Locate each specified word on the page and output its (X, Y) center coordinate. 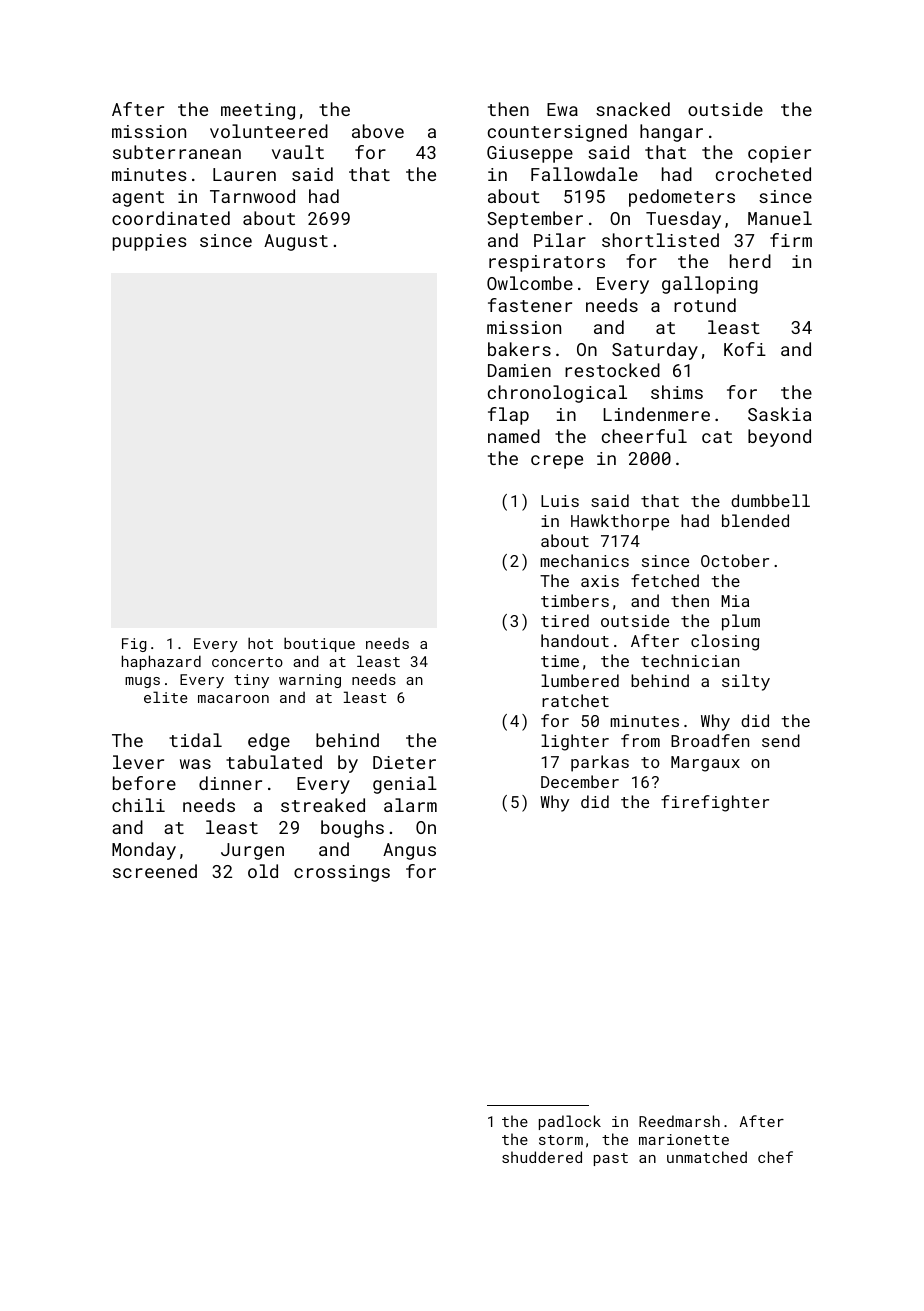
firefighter (715, 803)
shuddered (542, 1157)
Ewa (562, 109)
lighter (575, 742)
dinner (230, 783)
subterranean (177, 152)
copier (779, 154)
